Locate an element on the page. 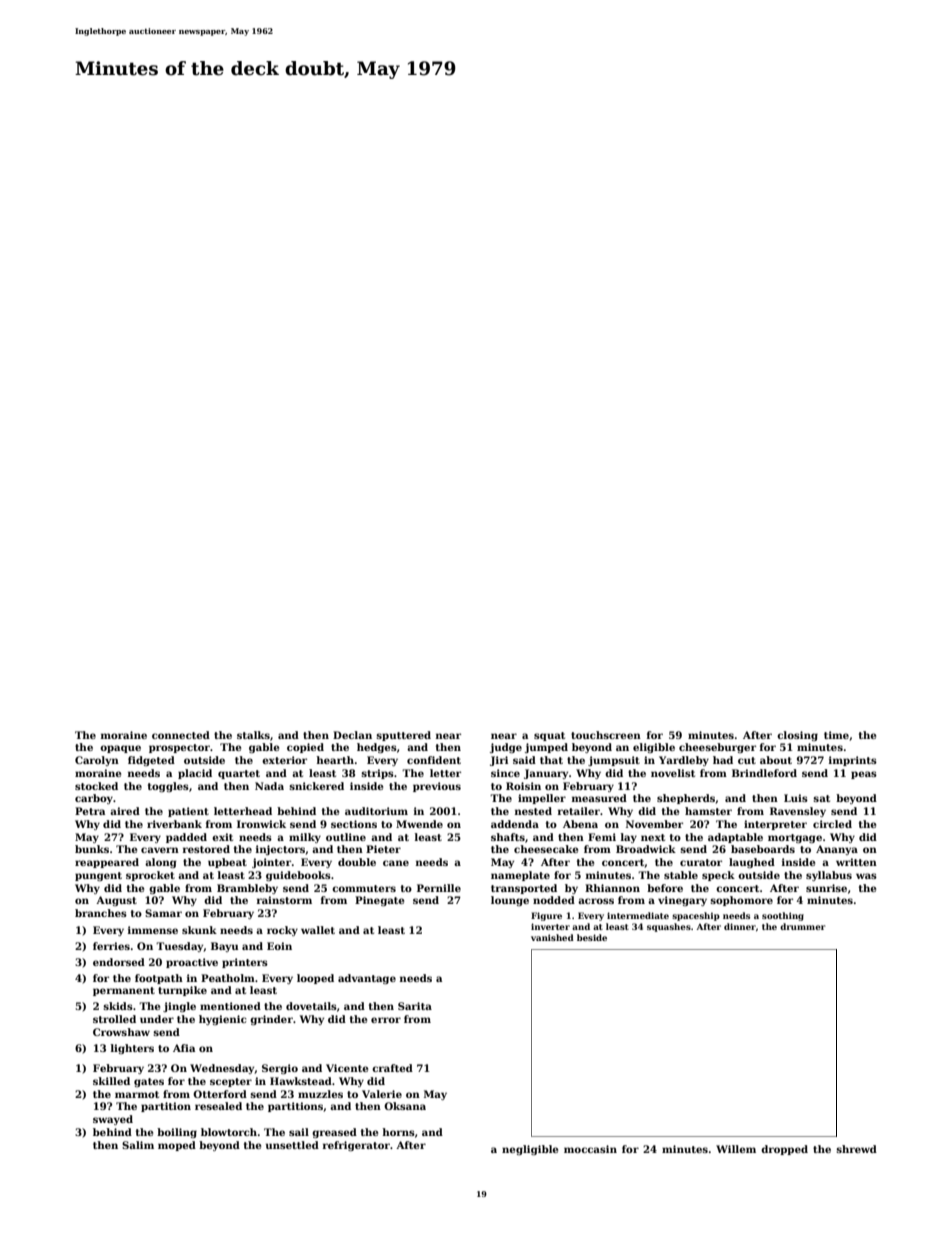 This page has width=952, height=1233. Ananya is located at coordinates (837, 850).
